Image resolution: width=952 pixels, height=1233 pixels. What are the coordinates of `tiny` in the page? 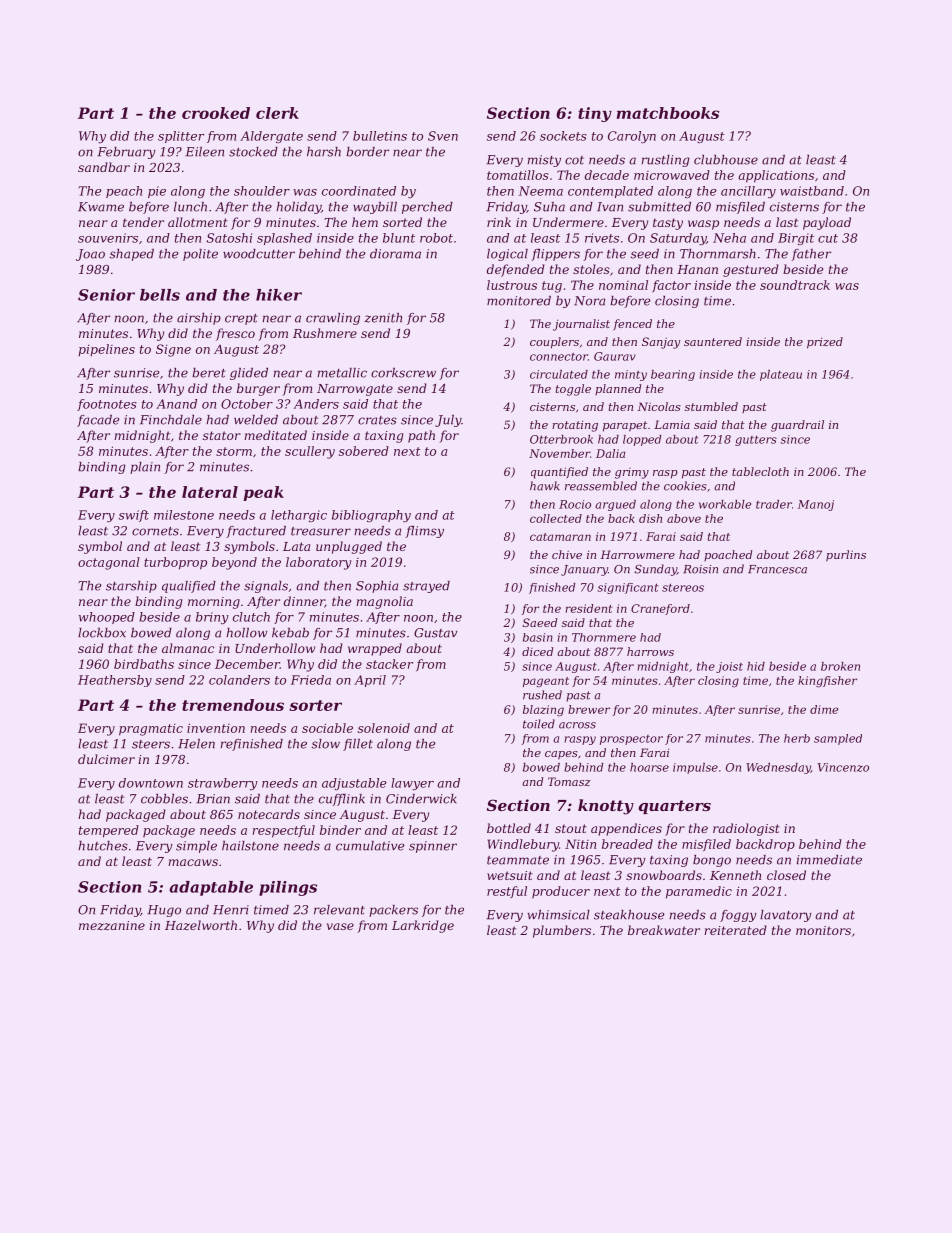 It's located at (595, 114).
